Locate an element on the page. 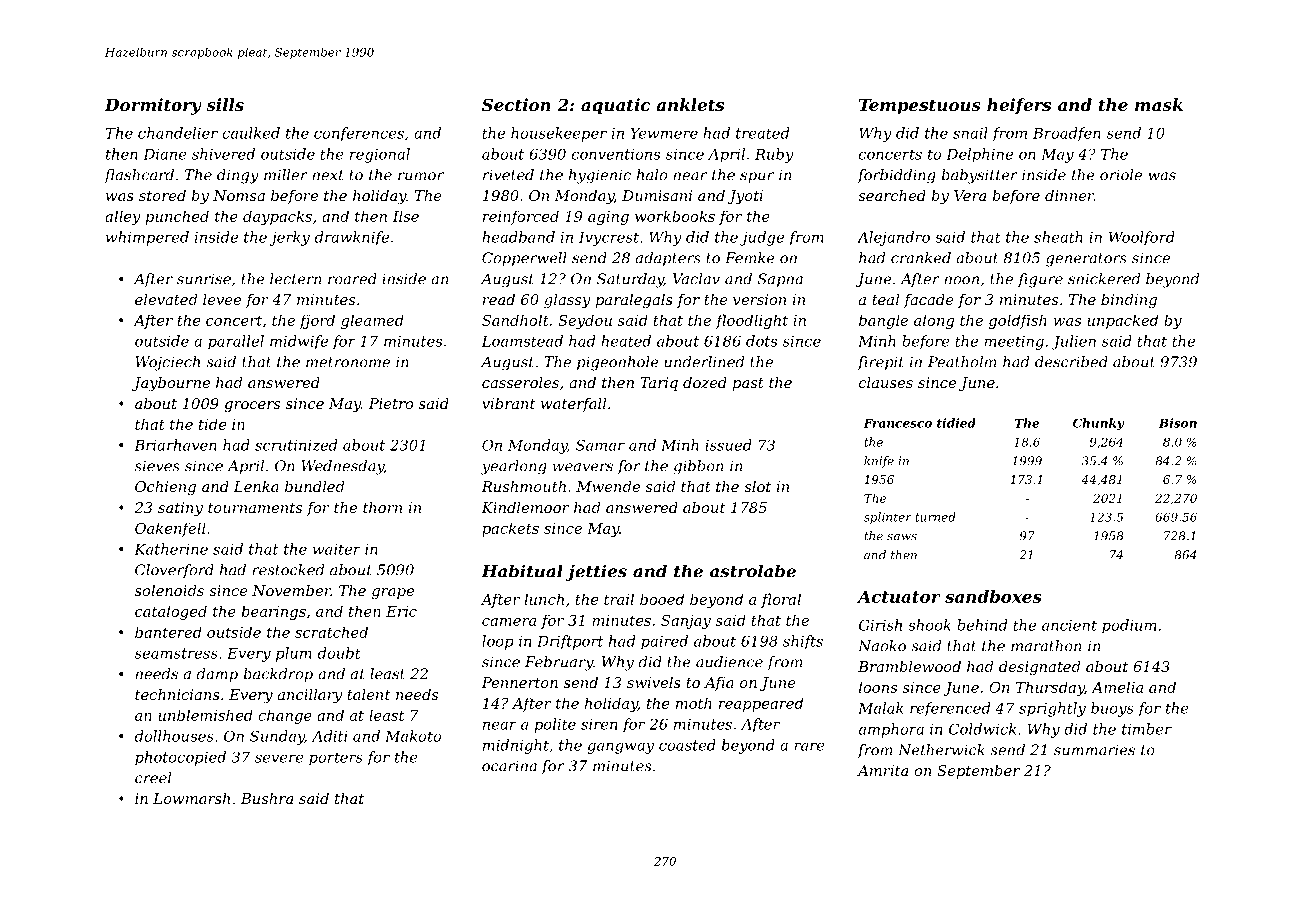 This document has width=1308, height=924. past is located at coordinates (748, 384).
